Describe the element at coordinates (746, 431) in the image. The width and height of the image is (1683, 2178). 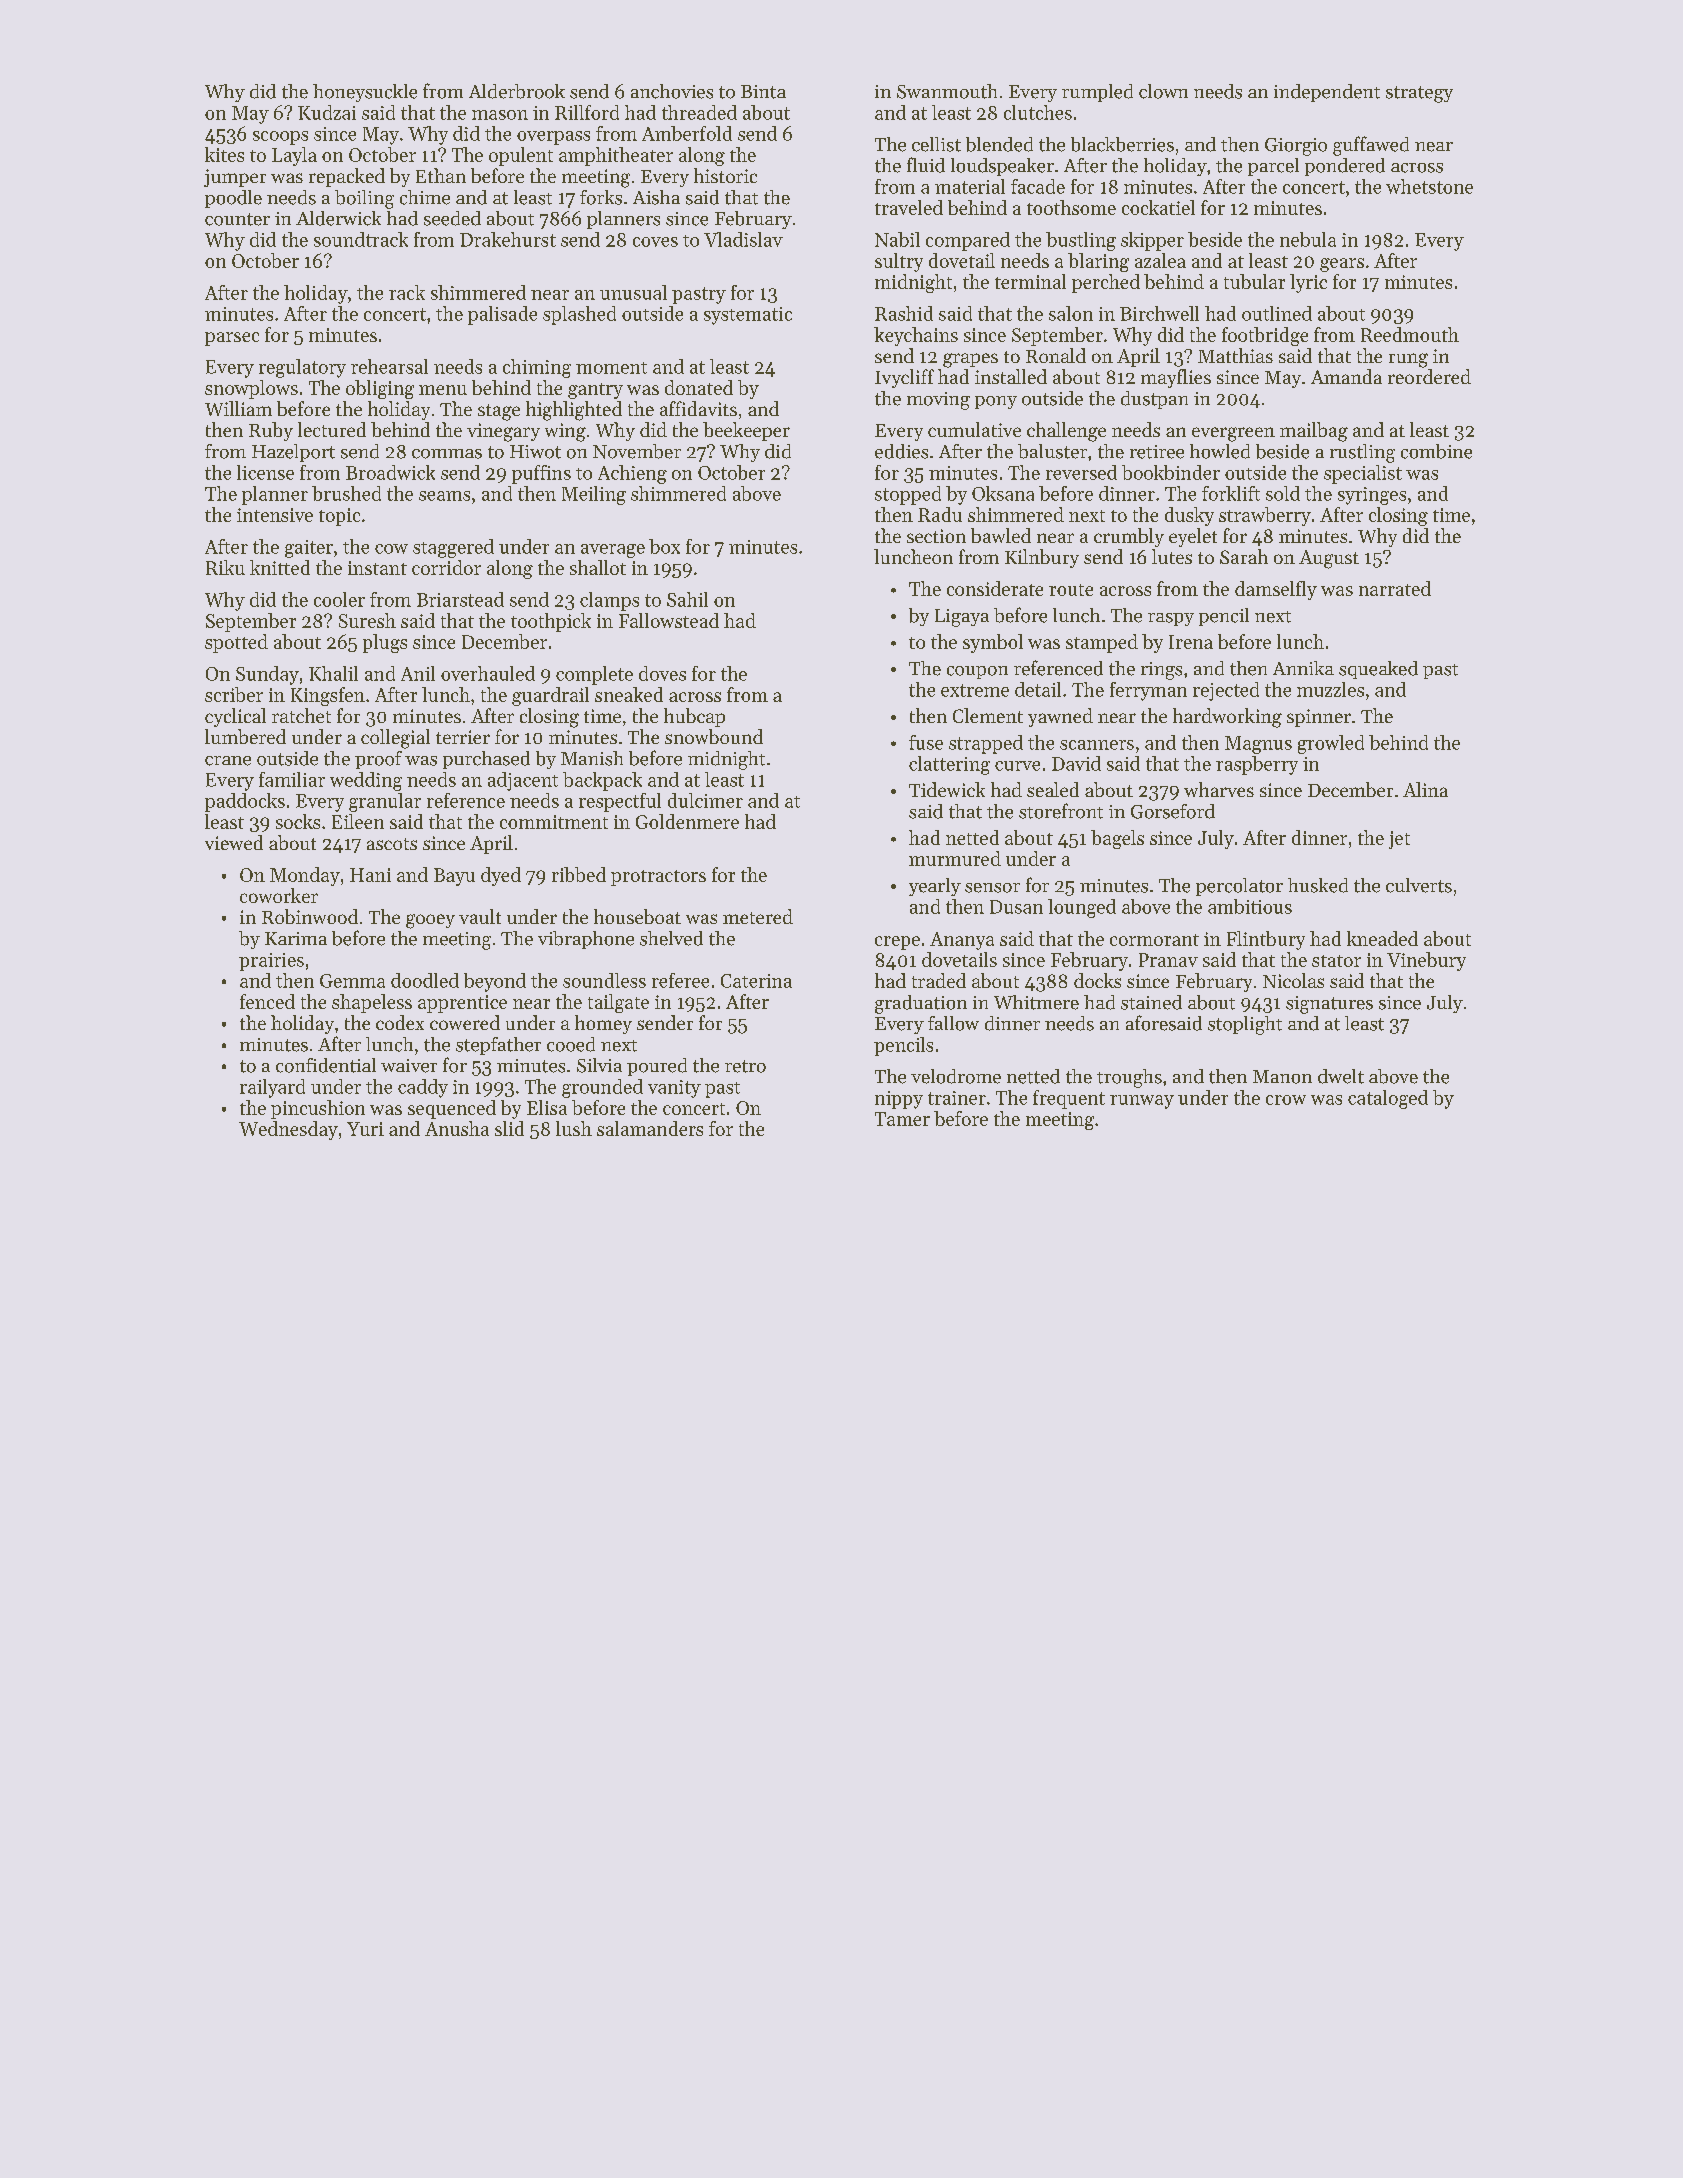
I see `beekeeper` at that location.
